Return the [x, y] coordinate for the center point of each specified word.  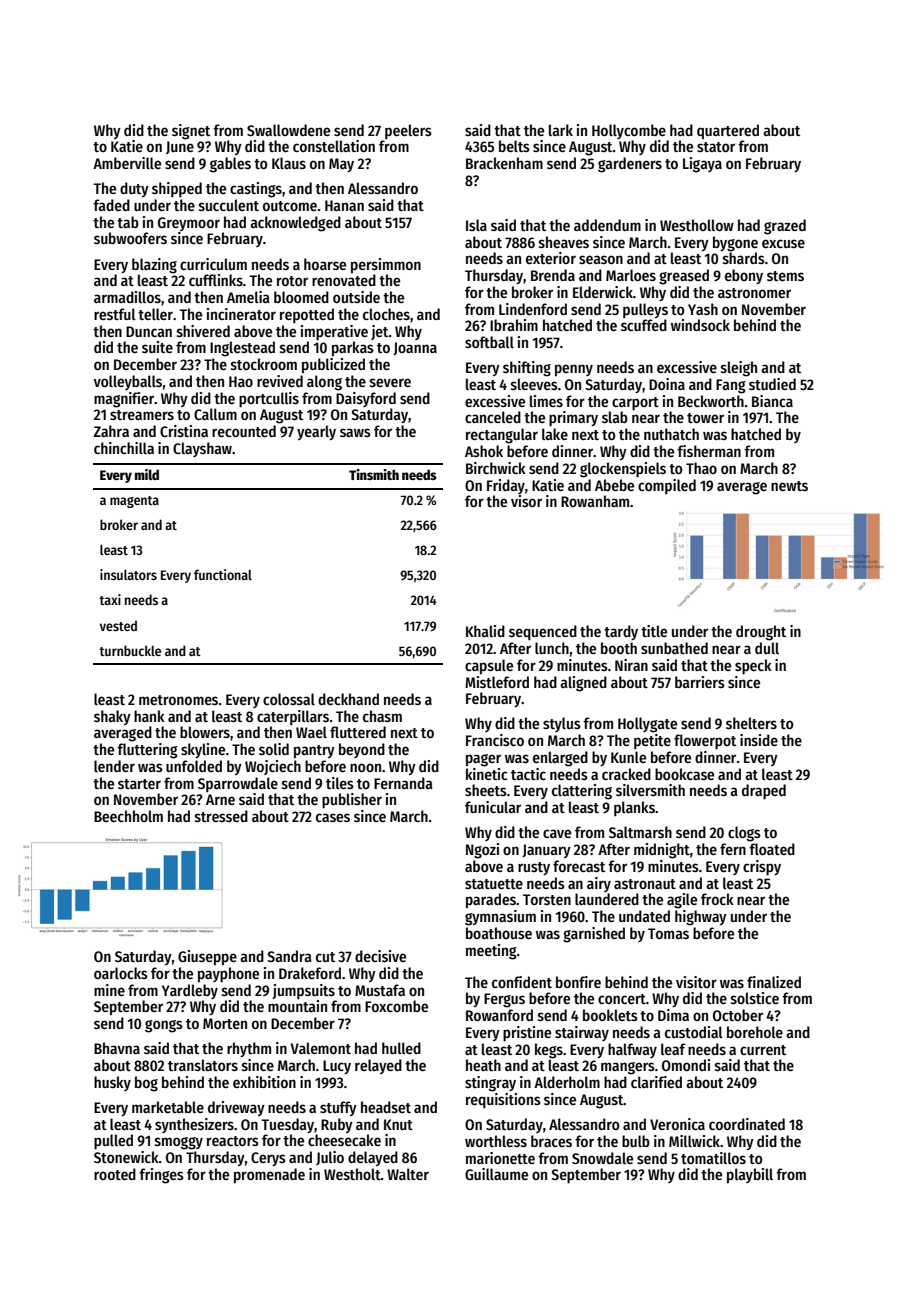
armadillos [127, 297]
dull [767, 648]
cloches [386, 314]
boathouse [499, 933]
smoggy [179, 1143]
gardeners [630, 165]
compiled [667, 486]
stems [785, 276]
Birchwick [496, 468]
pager [483, 760]
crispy [762, 868]
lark [561, 130]
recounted [244, 431]
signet [191, 132]
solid [274, 749]
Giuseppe [207, 958]
